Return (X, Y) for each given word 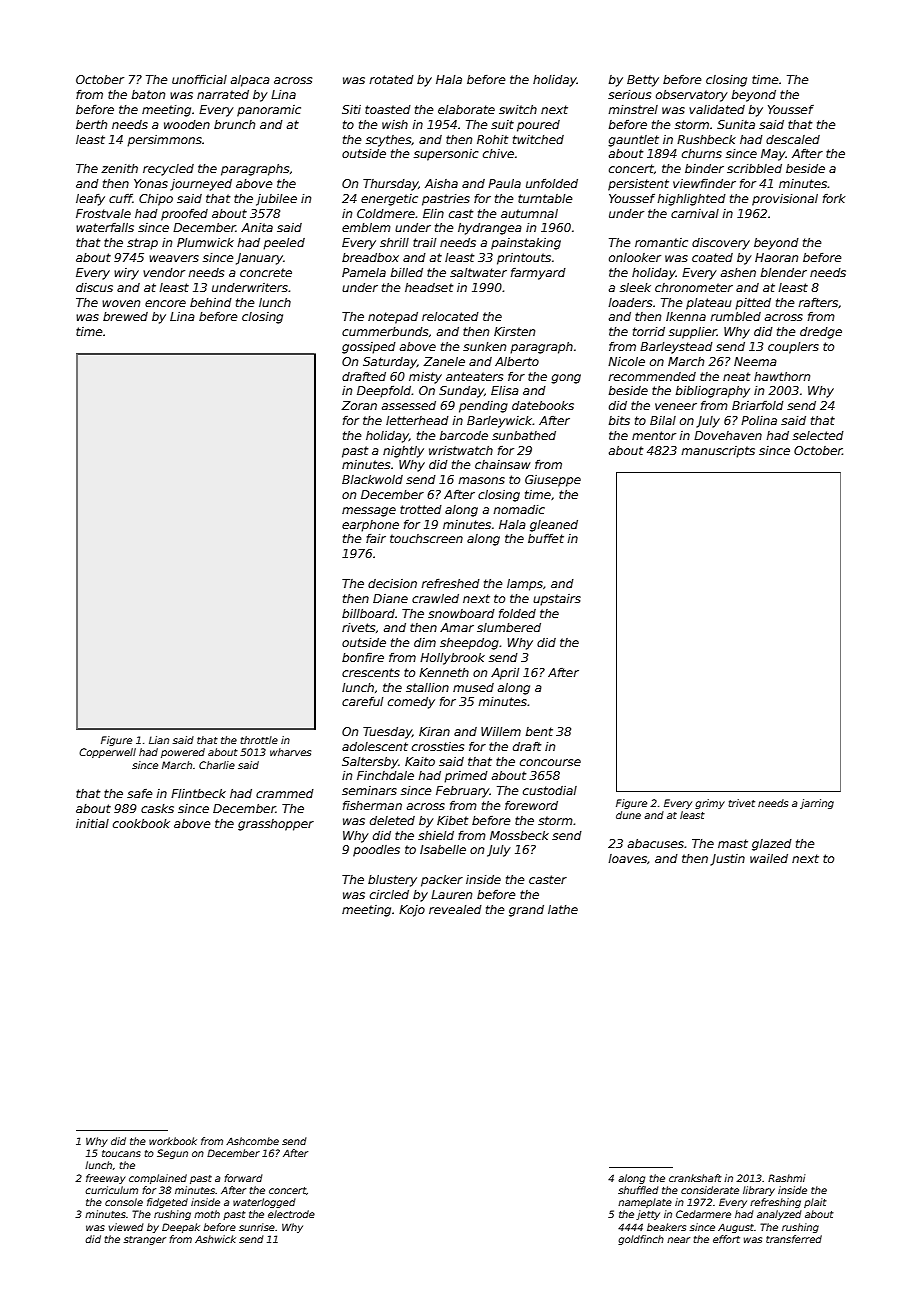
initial (92, 823)
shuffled (638, 1190)
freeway (106, 1179)
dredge (821, 333)
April (505, 674)
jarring (817, 804)
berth (91, 124)
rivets (358, 627)
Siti (351, 109)
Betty (643, 81)
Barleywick (500, 422)
